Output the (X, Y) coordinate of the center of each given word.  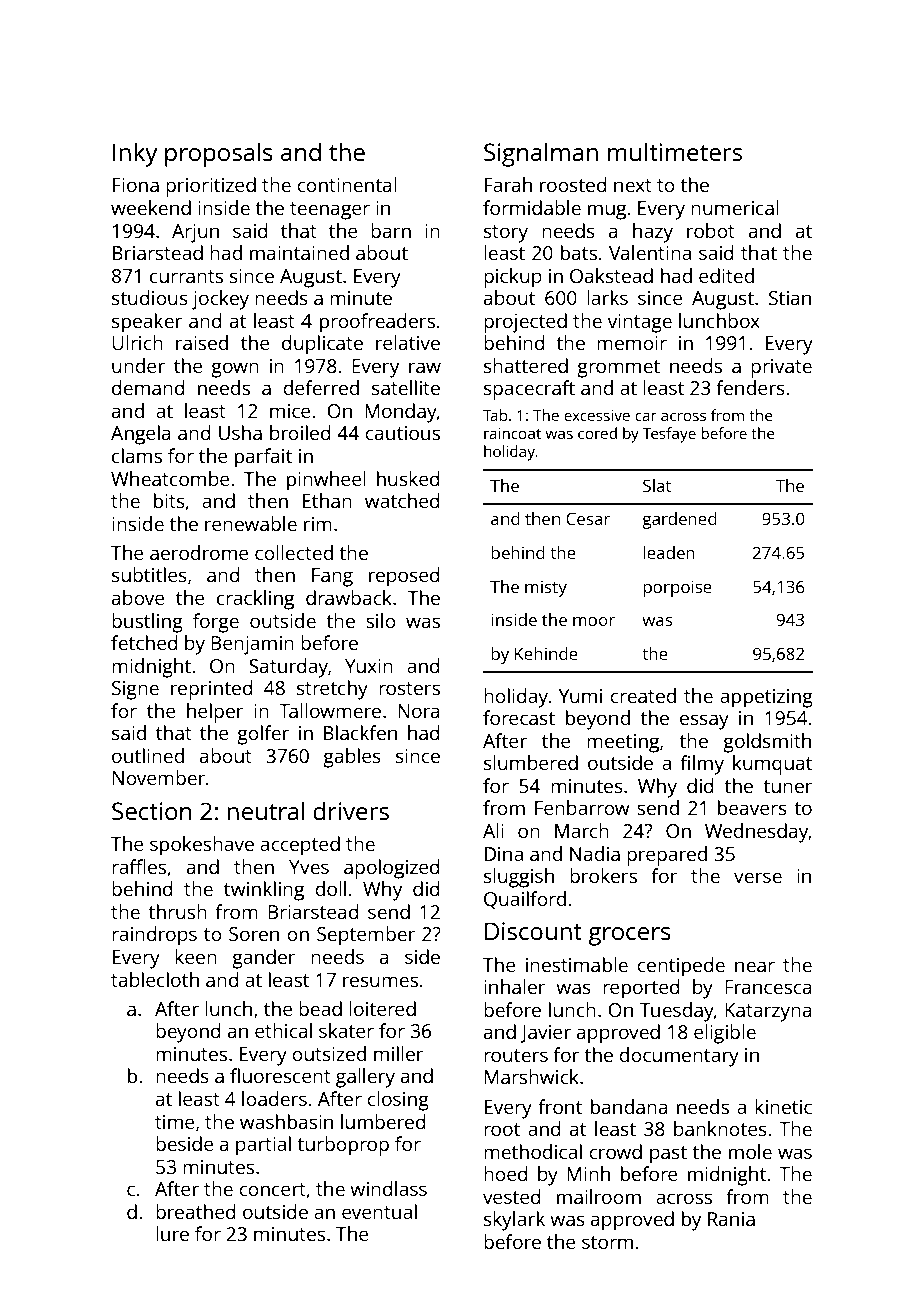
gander (263, 959)
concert (272, 1189)
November (159, 777)
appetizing (766, 698)
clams (137, 455)
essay (704, 722)
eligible (725, 1034)
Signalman (541, 154)
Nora (418, 711)
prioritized (211, 187)
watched (402, 500)
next (633, 185)
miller (398, 1053)
